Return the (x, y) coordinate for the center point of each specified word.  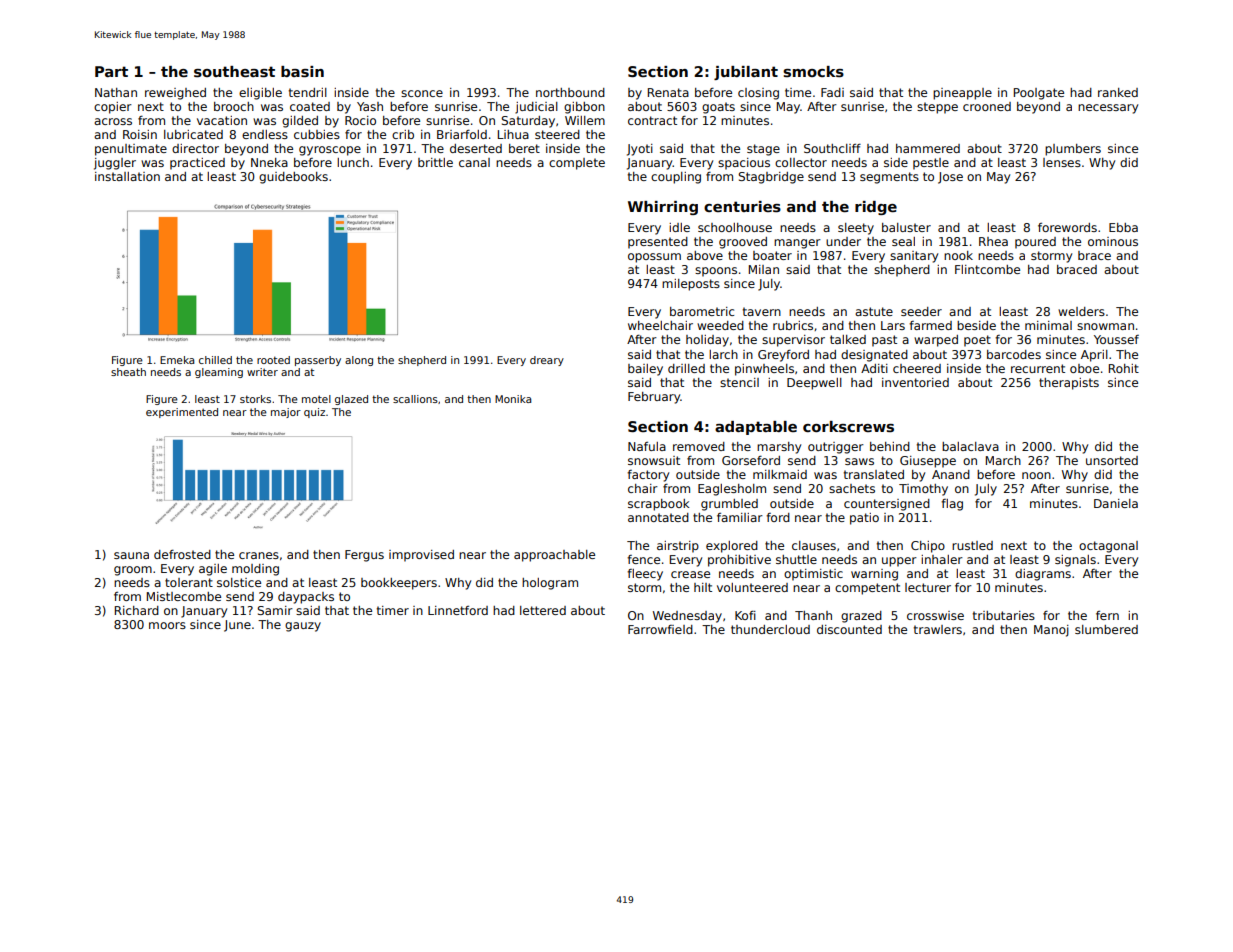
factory (648, 476)
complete (577, 164)
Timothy (923, 490)
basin (302, 71)
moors (167, 625)
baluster (906, 227)
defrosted (182, 554)
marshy (779, 448)
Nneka (269, 162)
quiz (314, 413)
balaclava (970, 446)
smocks (813, 72)
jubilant (746, 73)
